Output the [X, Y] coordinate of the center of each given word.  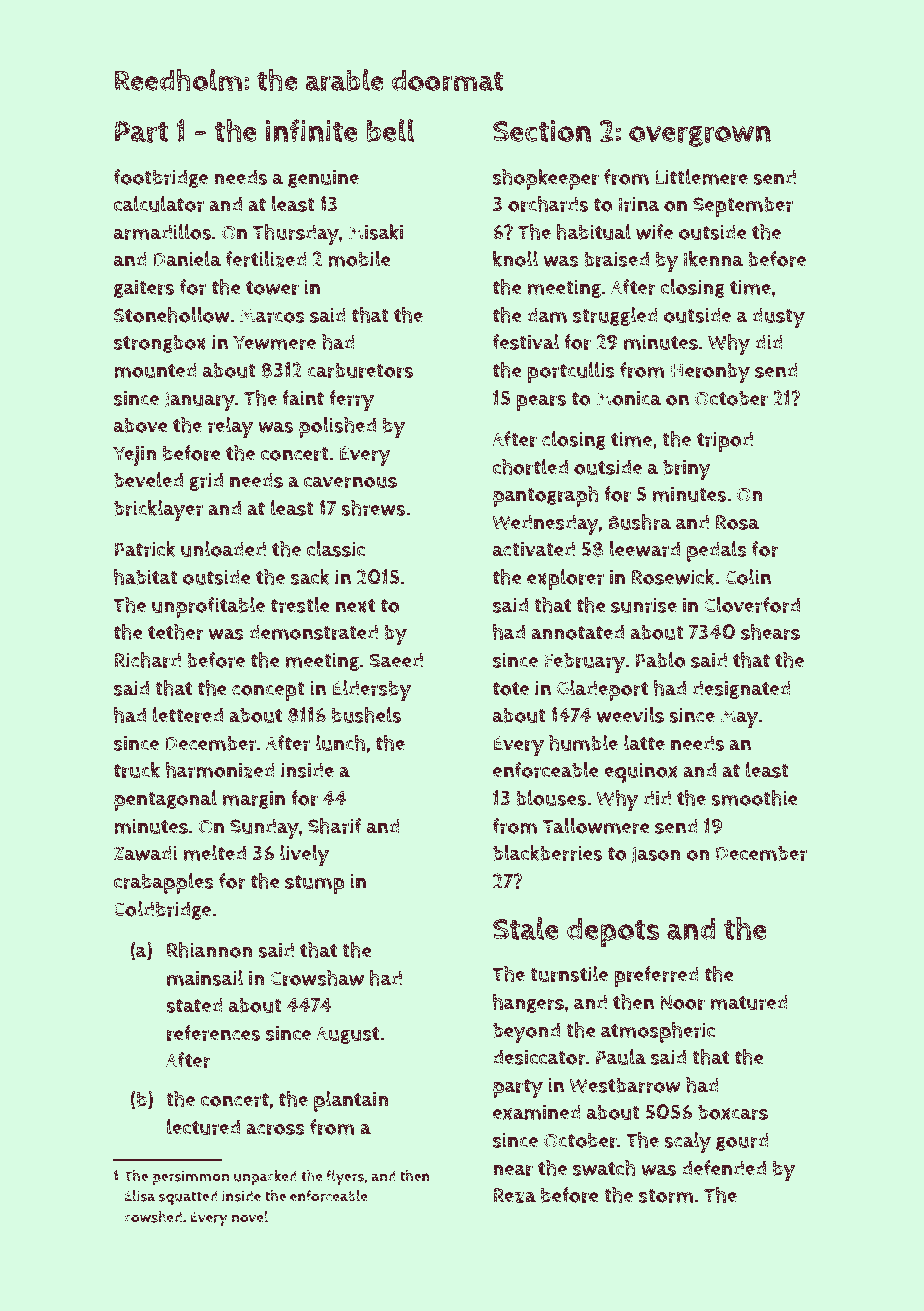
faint [303, 398]
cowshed [153, 1217]
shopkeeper [546, 179]
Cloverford [752, 605]
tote [511, 689]
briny [687, 469]
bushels [366, 715]
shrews [373, 508]
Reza [514, 1195]
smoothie [754, 798]
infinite [312, 130]
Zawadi [145, 853]
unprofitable [208, 607]
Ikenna [713, 259]
